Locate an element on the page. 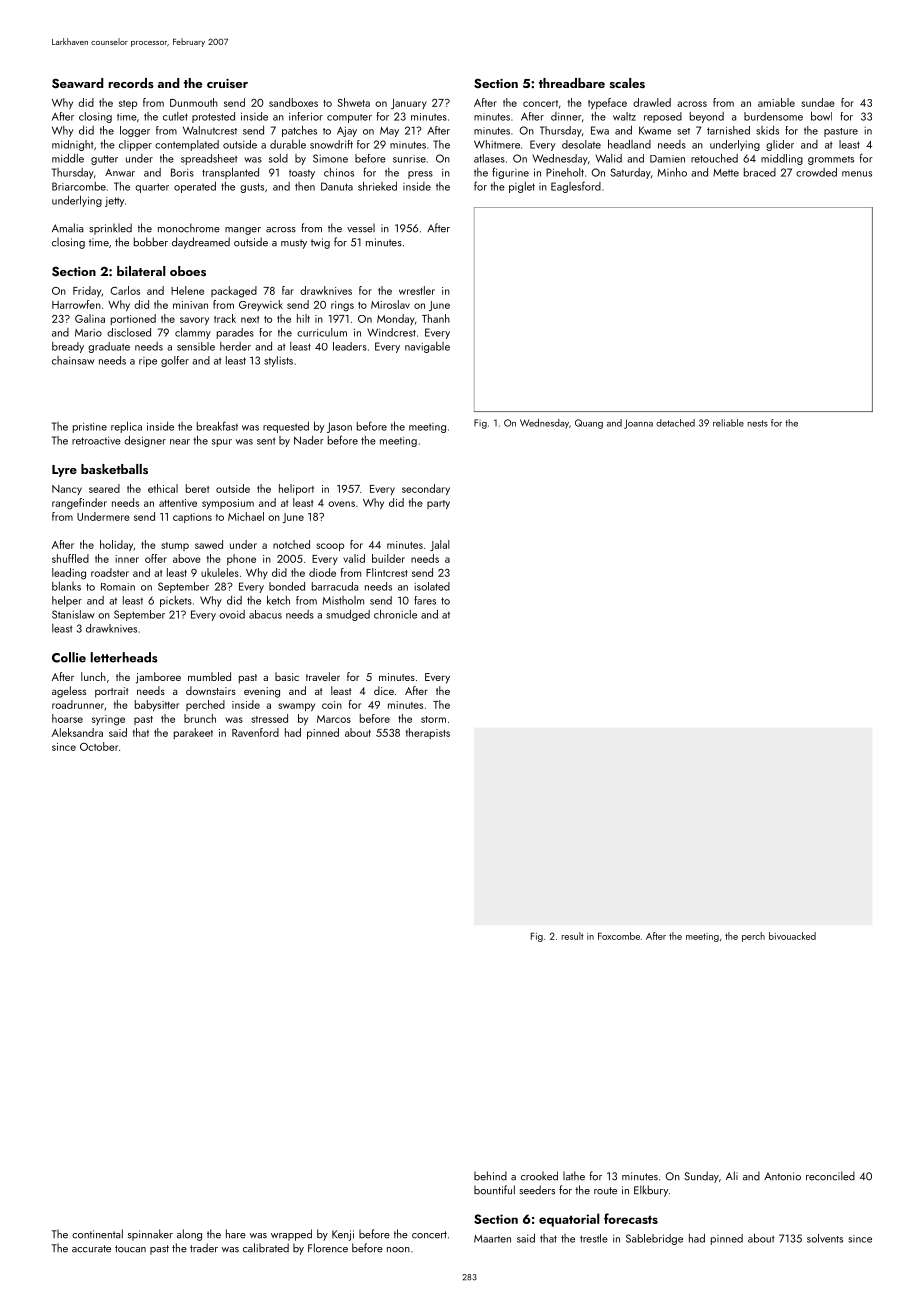 The width and height of the document is (924, 1308). Whitmere is located at coordinates (497, 144).
